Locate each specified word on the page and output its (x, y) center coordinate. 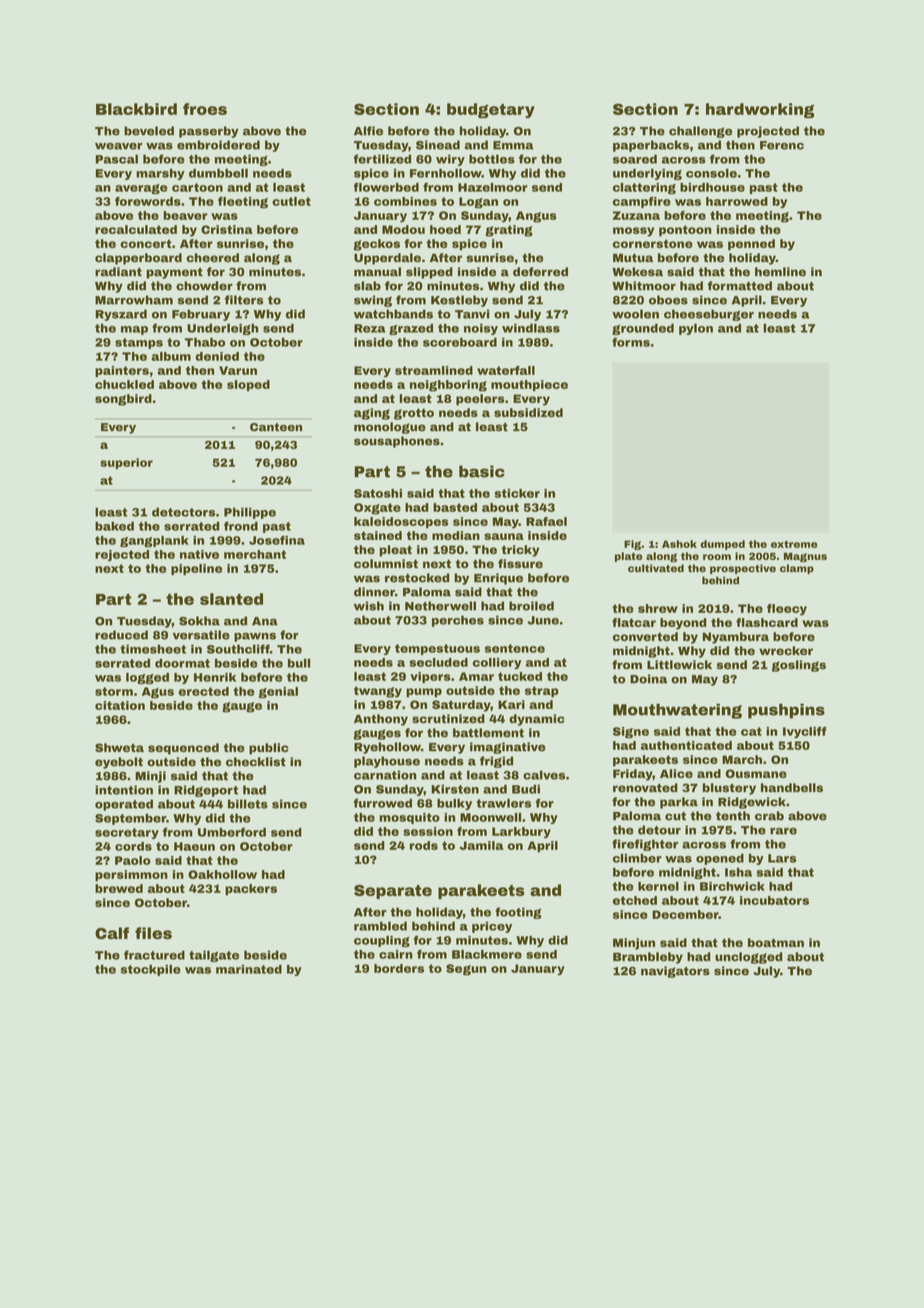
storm (114, 691)
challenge (700, 132)
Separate (393, 892)
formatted (739, 286)
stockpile (151, 970)
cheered (212, 257)
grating (509, 231)
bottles (492, 159)
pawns (255, 637)
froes (205, 109)
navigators (675, 972)
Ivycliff (805, 732)
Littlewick (679, 665)
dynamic (537, 720)
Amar (476, 676)
